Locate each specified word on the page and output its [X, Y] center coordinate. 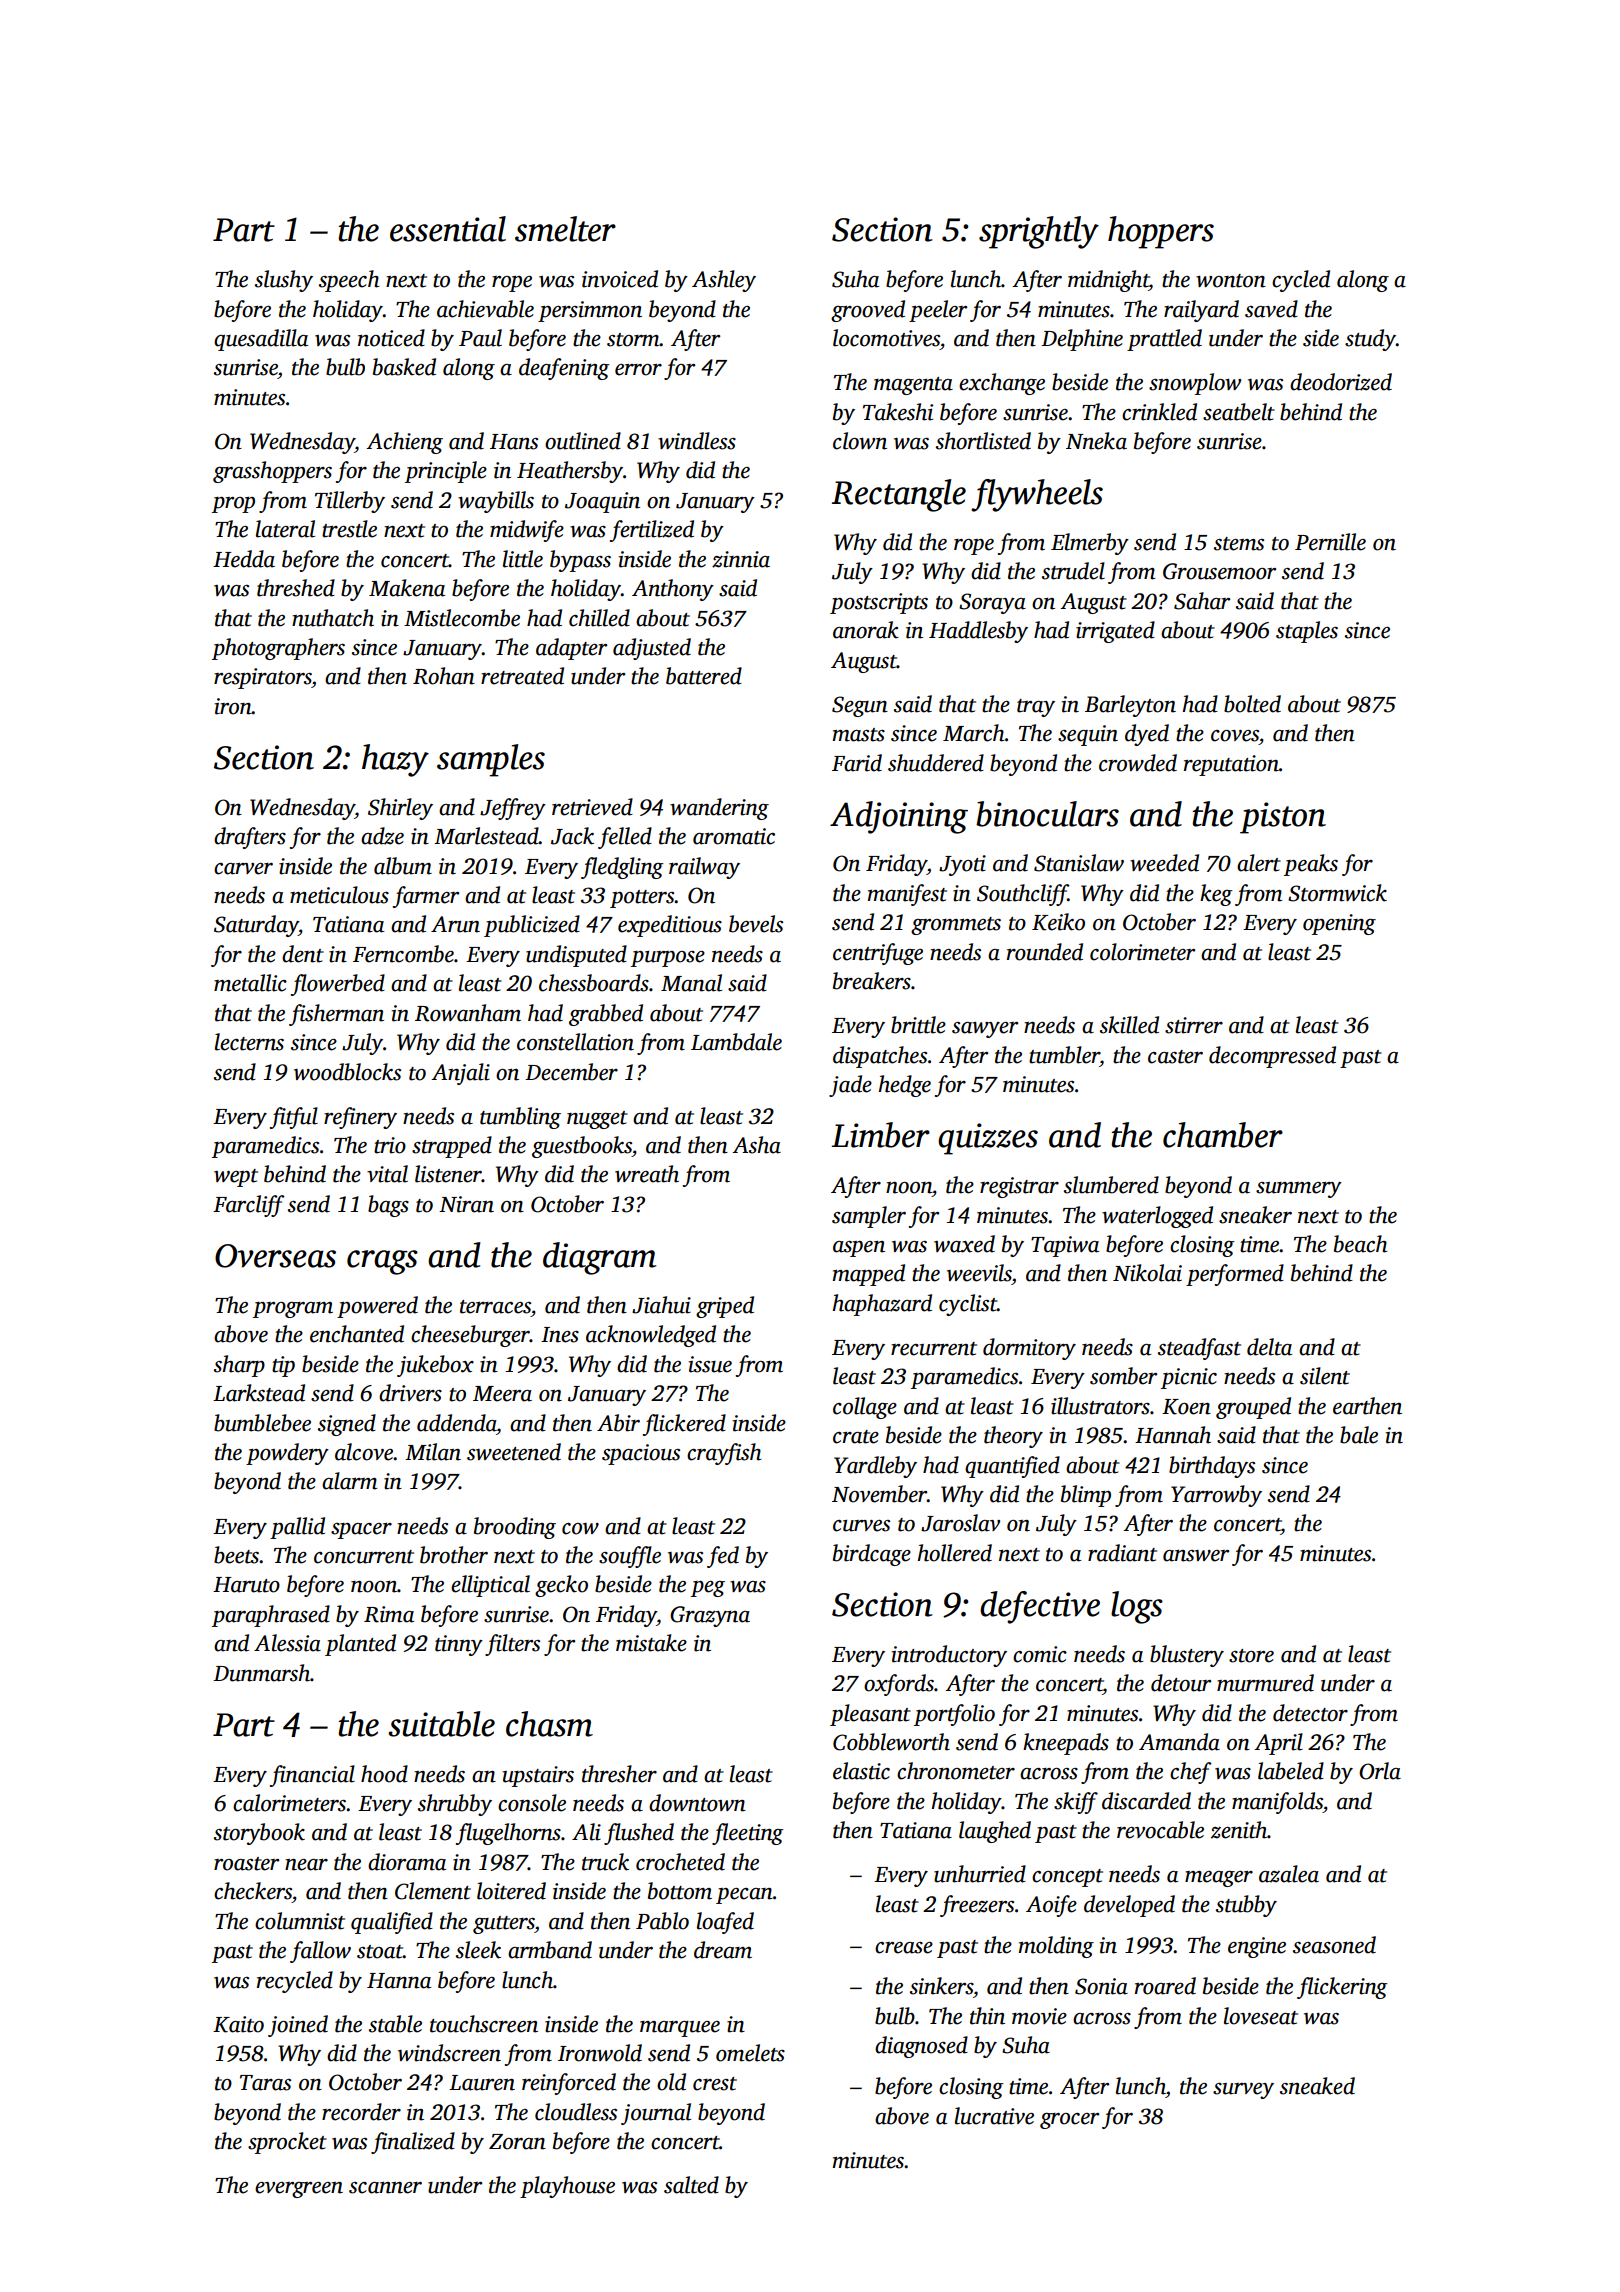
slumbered [1111, 1185]
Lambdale [736, 1042]
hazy [395, 760]
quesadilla [261, 340]
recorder [361, 2112]
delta [1269, 1347]
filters [512, 1645]
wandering [719, 809]
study [1370, 340]
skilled [1129, 1025]
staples [1307, 632]
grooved [868, 311]
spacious [641, 1454]
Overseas [275, 1256]
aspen [859, 1249]
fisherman [336, 1015]
